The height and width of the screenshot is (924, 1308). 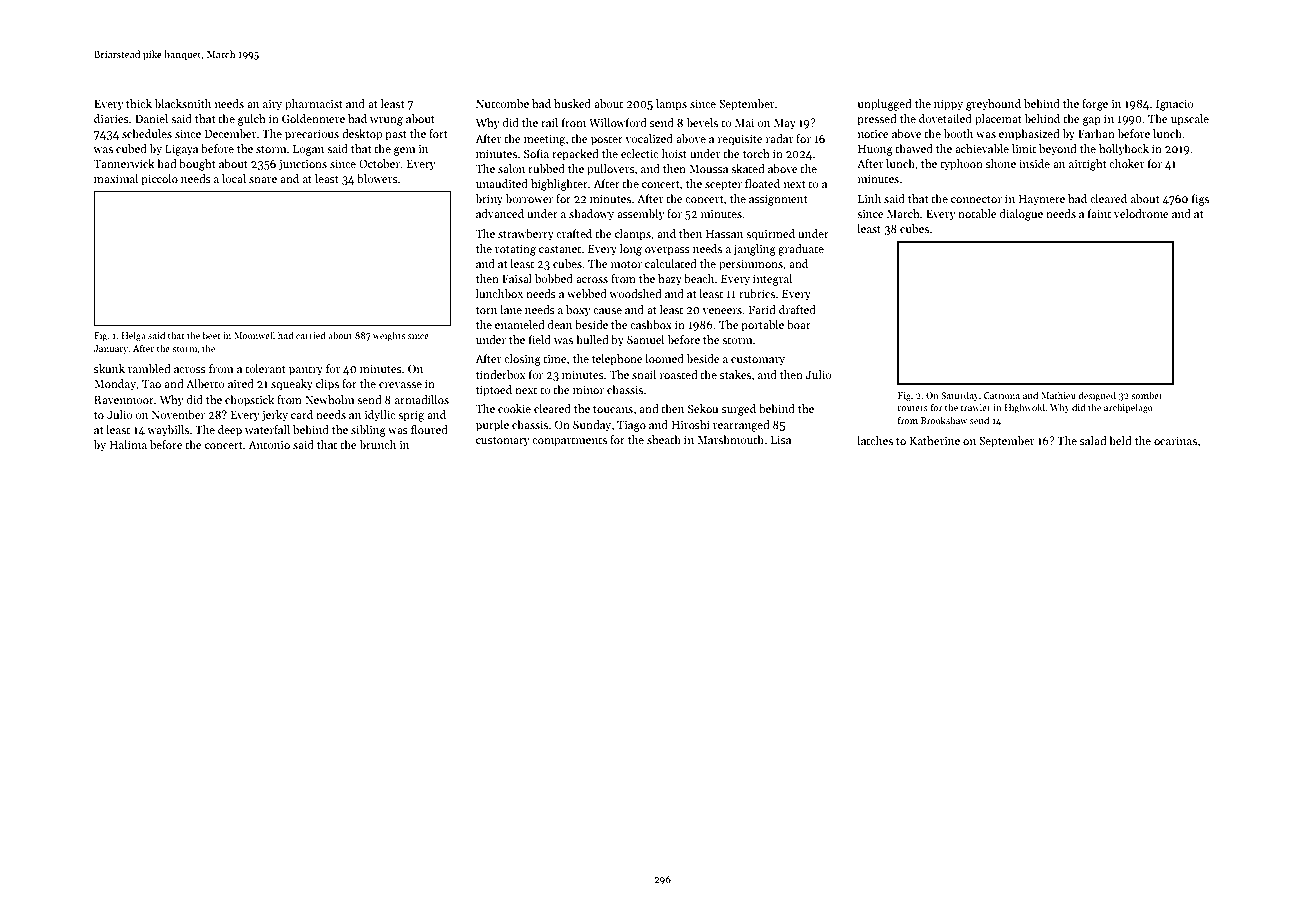 What do you see at coordinates (526, 235) in the screenshot?
I see `strawberry` at bounding box center [526, 235].
